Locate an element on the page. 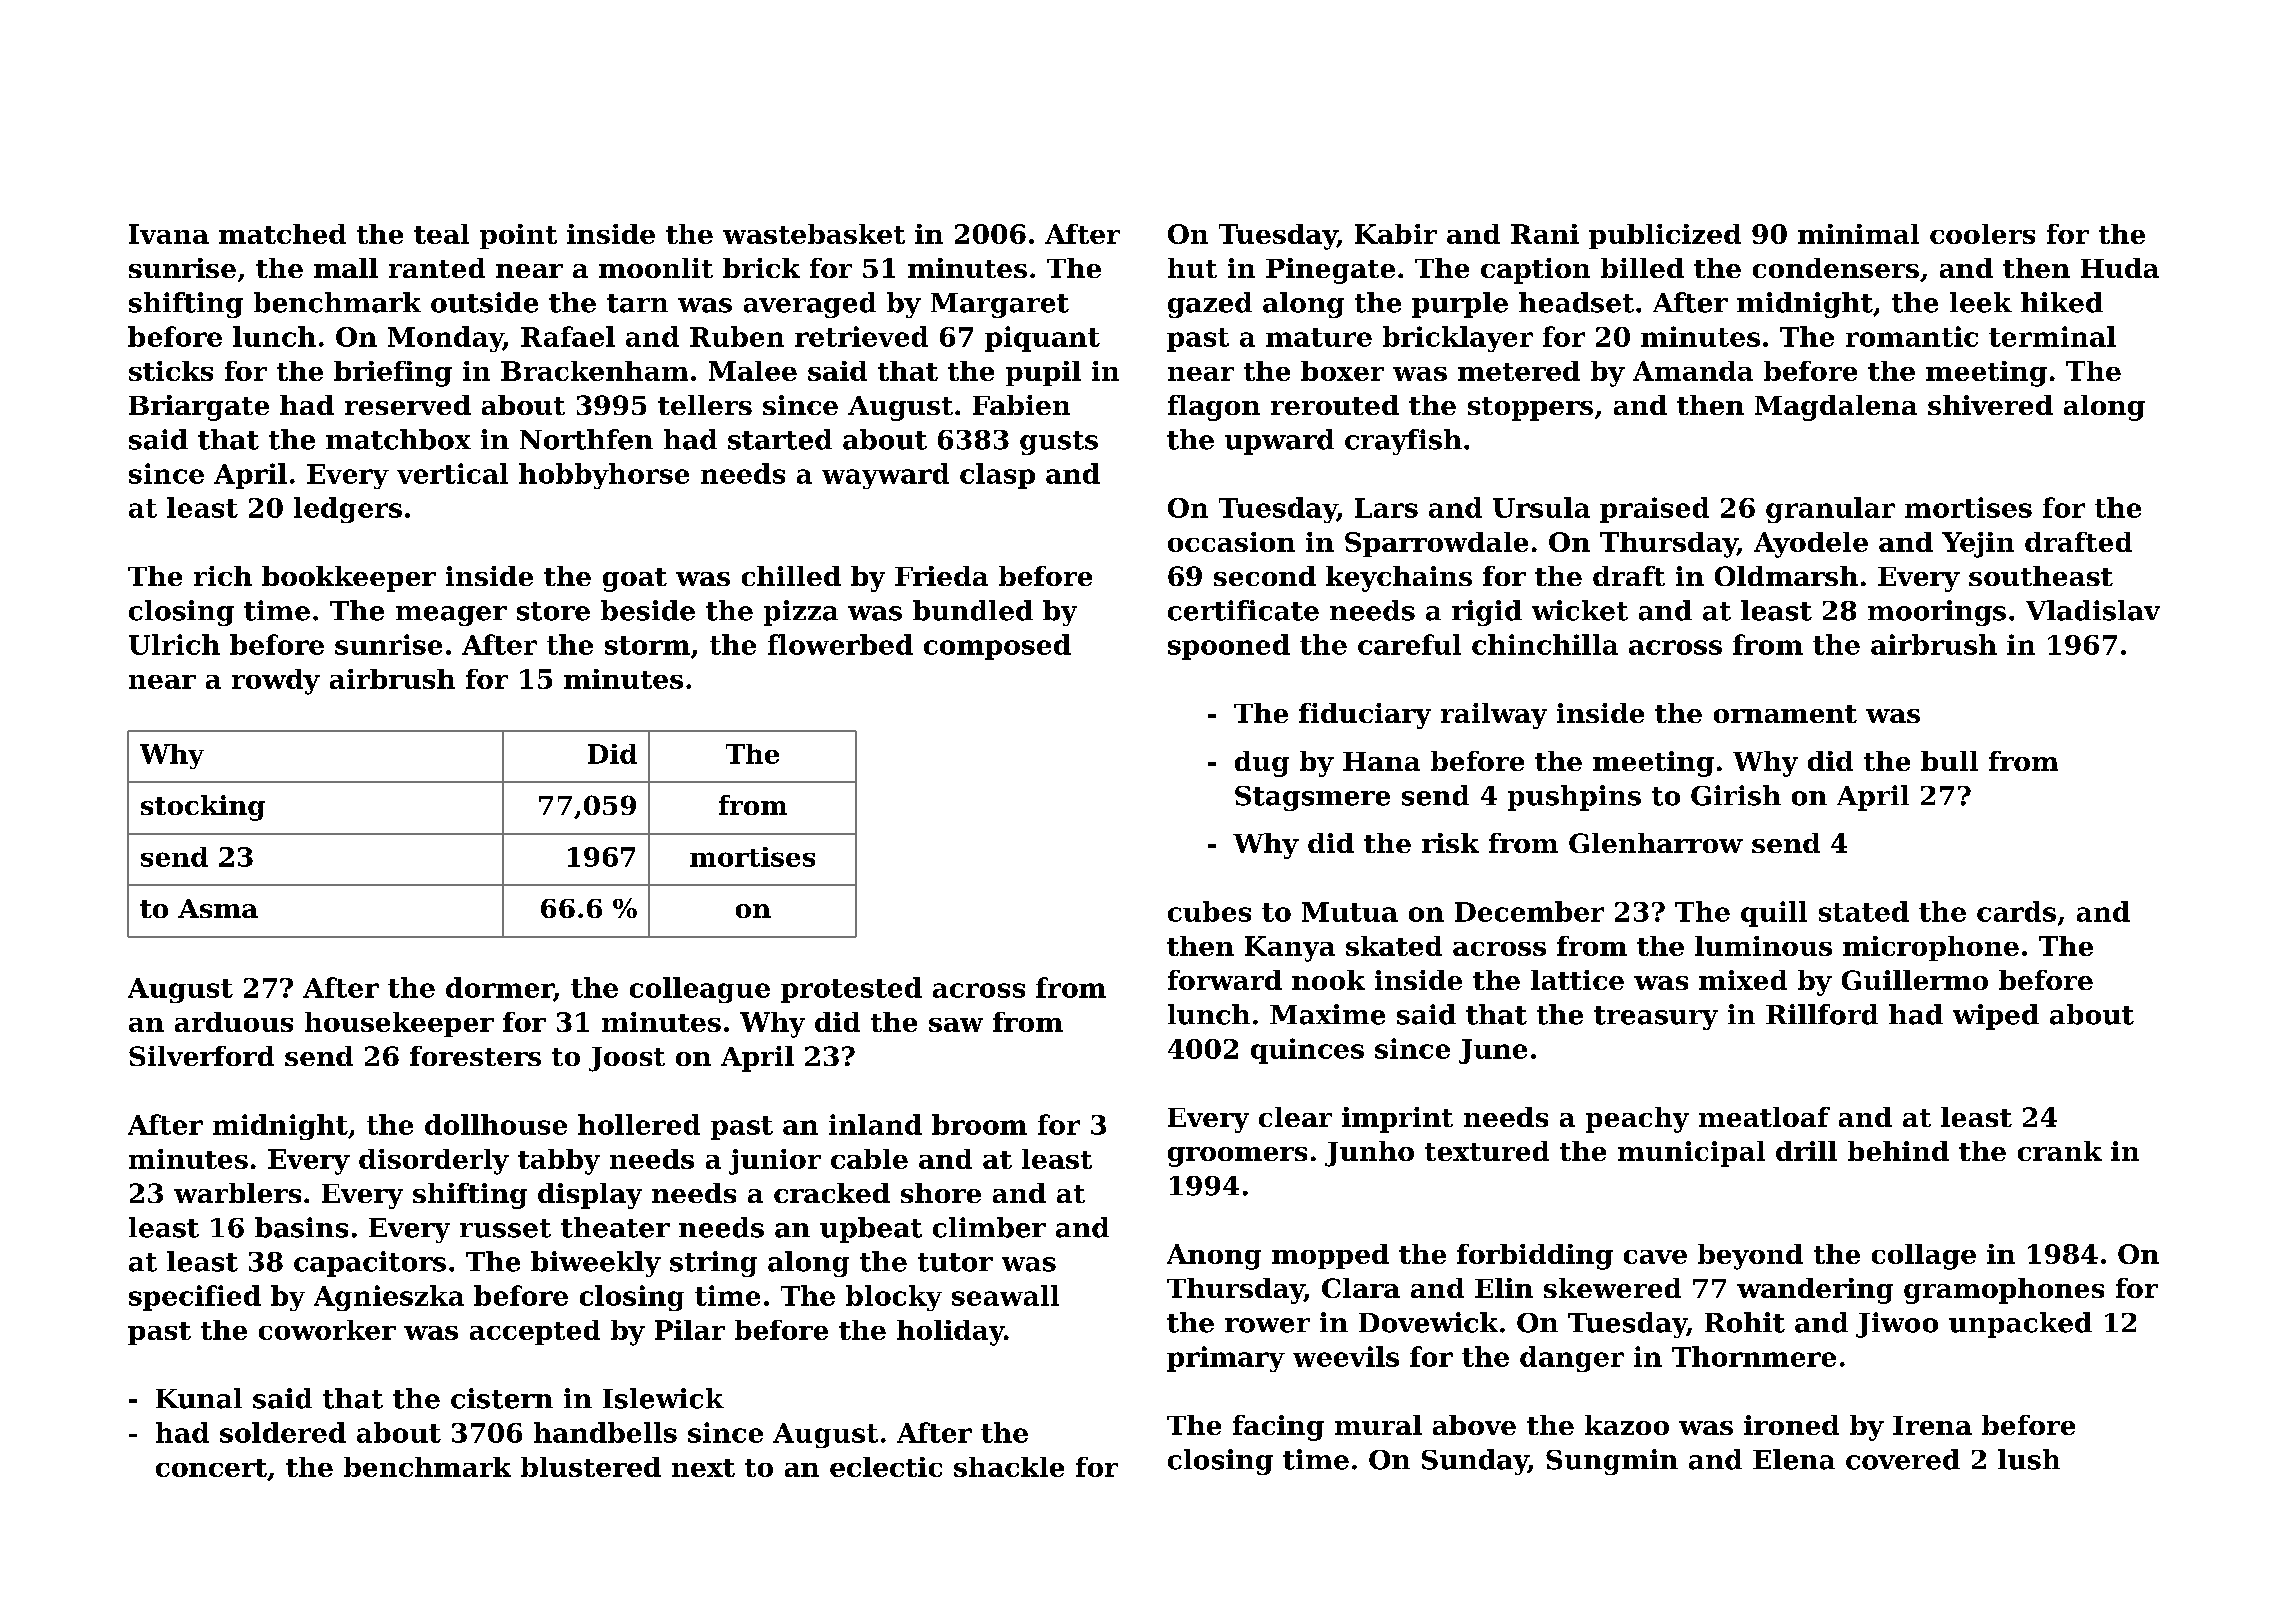 The height and width of the document is (1620, 2292). cable is located at coordinates (869, 1159).
